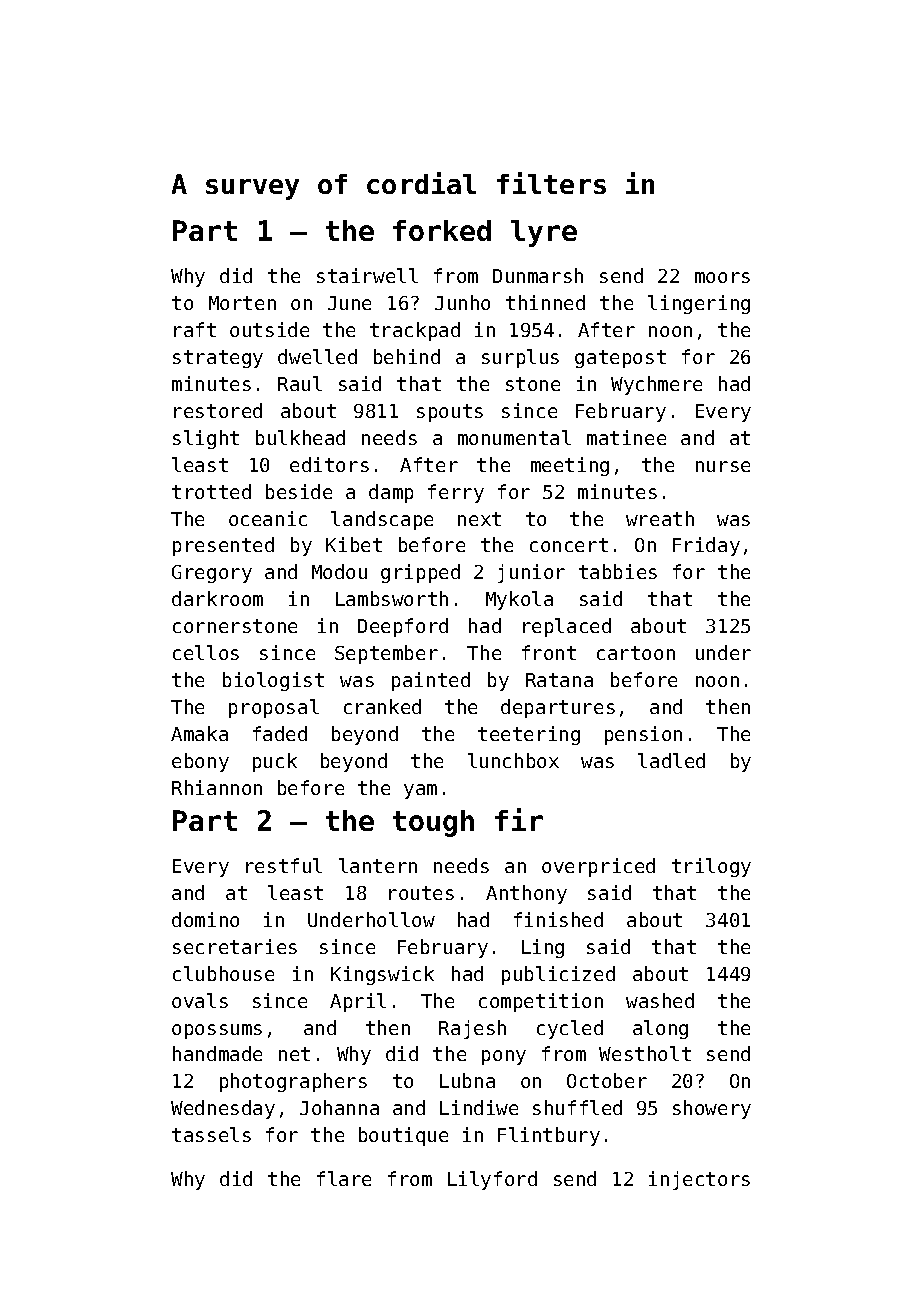  What do you see at coordinates (544, 233) in the document?
I see `lyre` at bounding box center [544, 233].
